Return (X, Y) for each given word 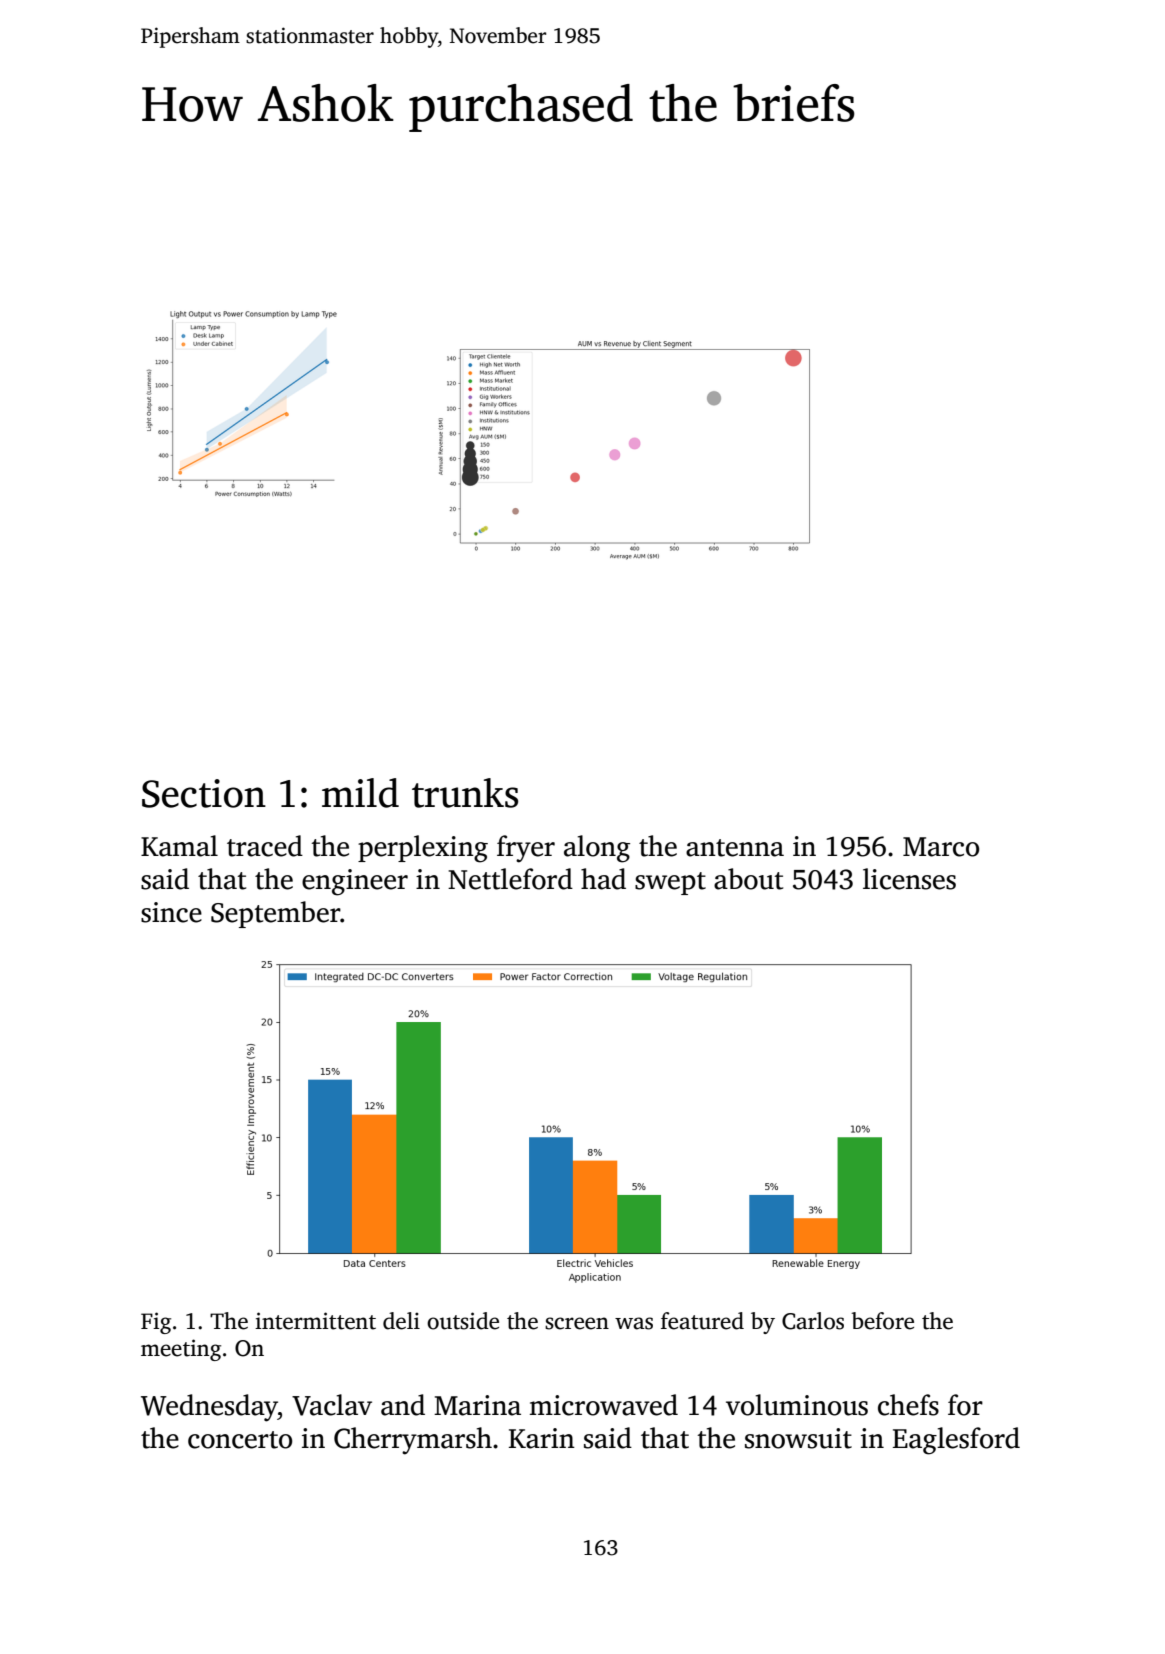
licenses (909, 879)
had (603, 879)
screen (577, 1323)
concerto (240, 1440)
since (171, 912)
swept (670, 883)
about (748, 879)
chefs (908, 1405)
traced (265, 846)
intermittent (315, 1321)
